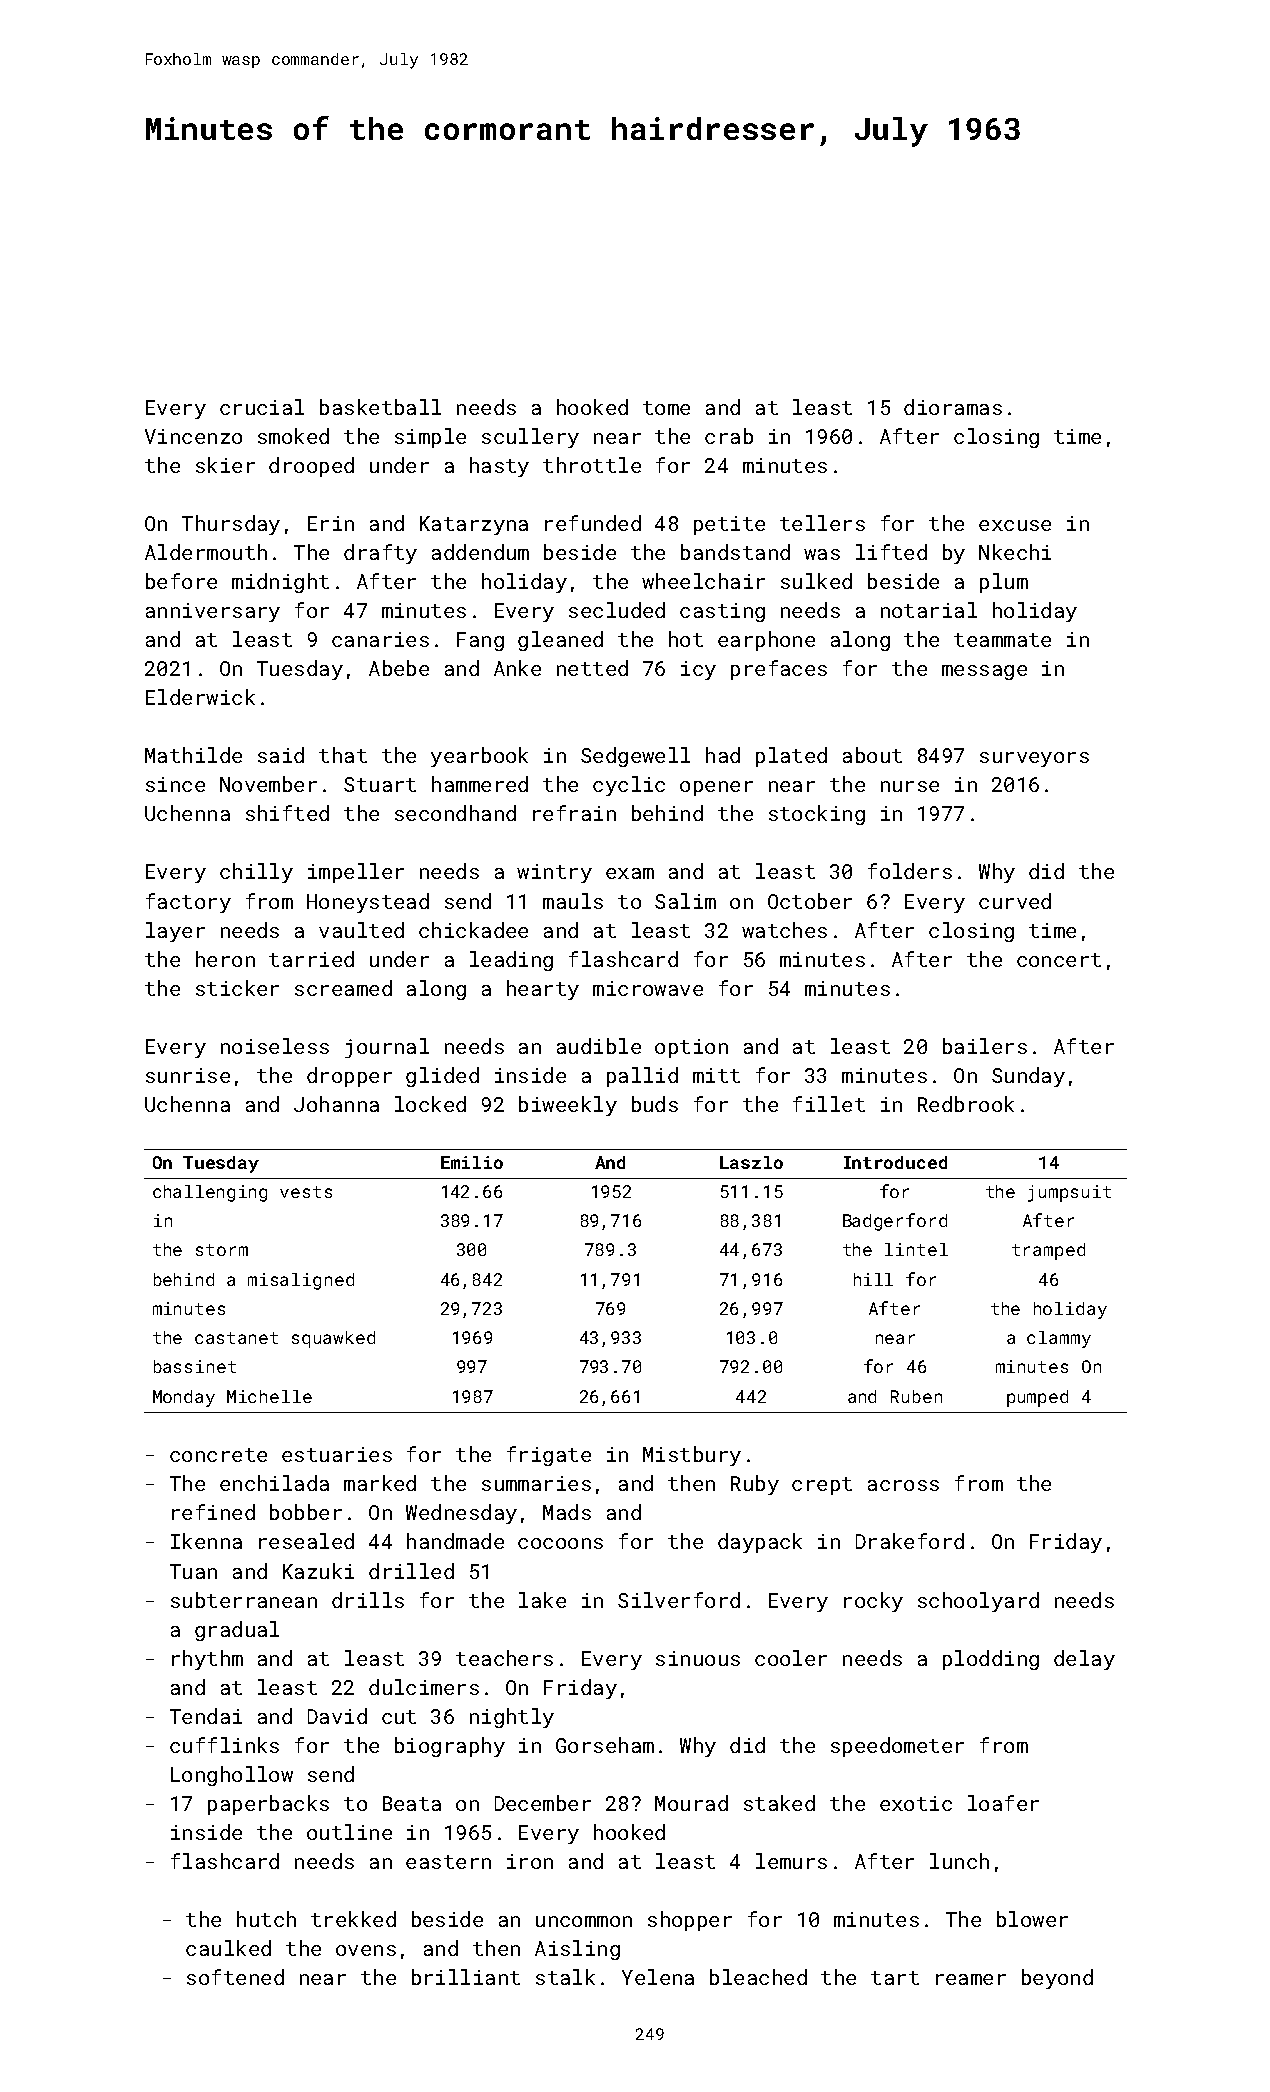 The height and width of the screenshot is (2092, 1270). Describe the element at coordinates (193, 1571) in the screenshot. I see `Tuan` at that location.
